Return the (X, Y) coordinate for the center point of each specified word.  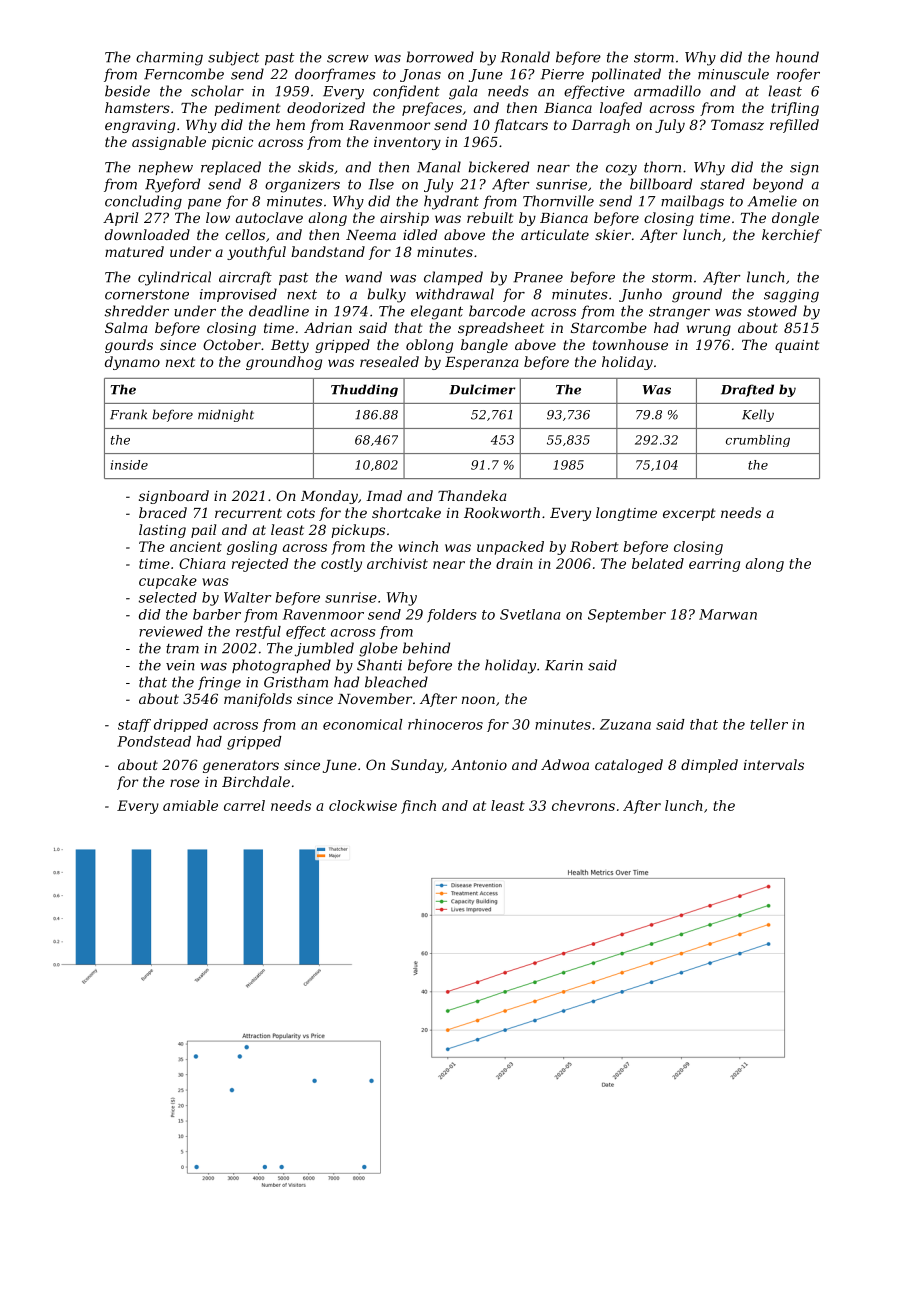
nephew (166, 168)
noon (478, 700)
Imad (384, 495)
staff (134, 725)
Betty (290, 346)
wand (363, 277)
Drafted (747, 390)
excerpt (689, 514)
